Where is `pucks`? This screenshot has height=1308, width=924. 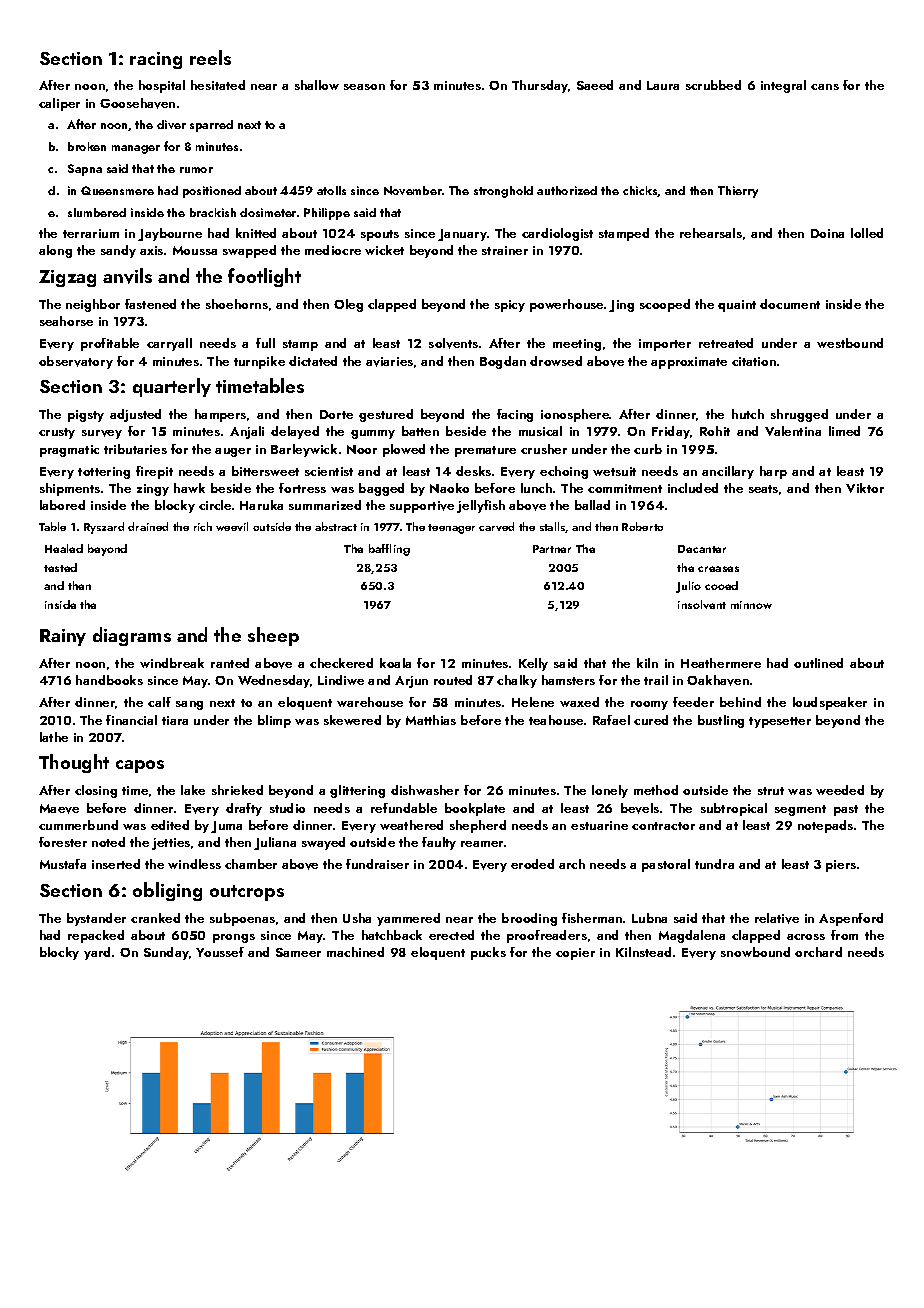
pucks is located at coordinates (488, 953).
